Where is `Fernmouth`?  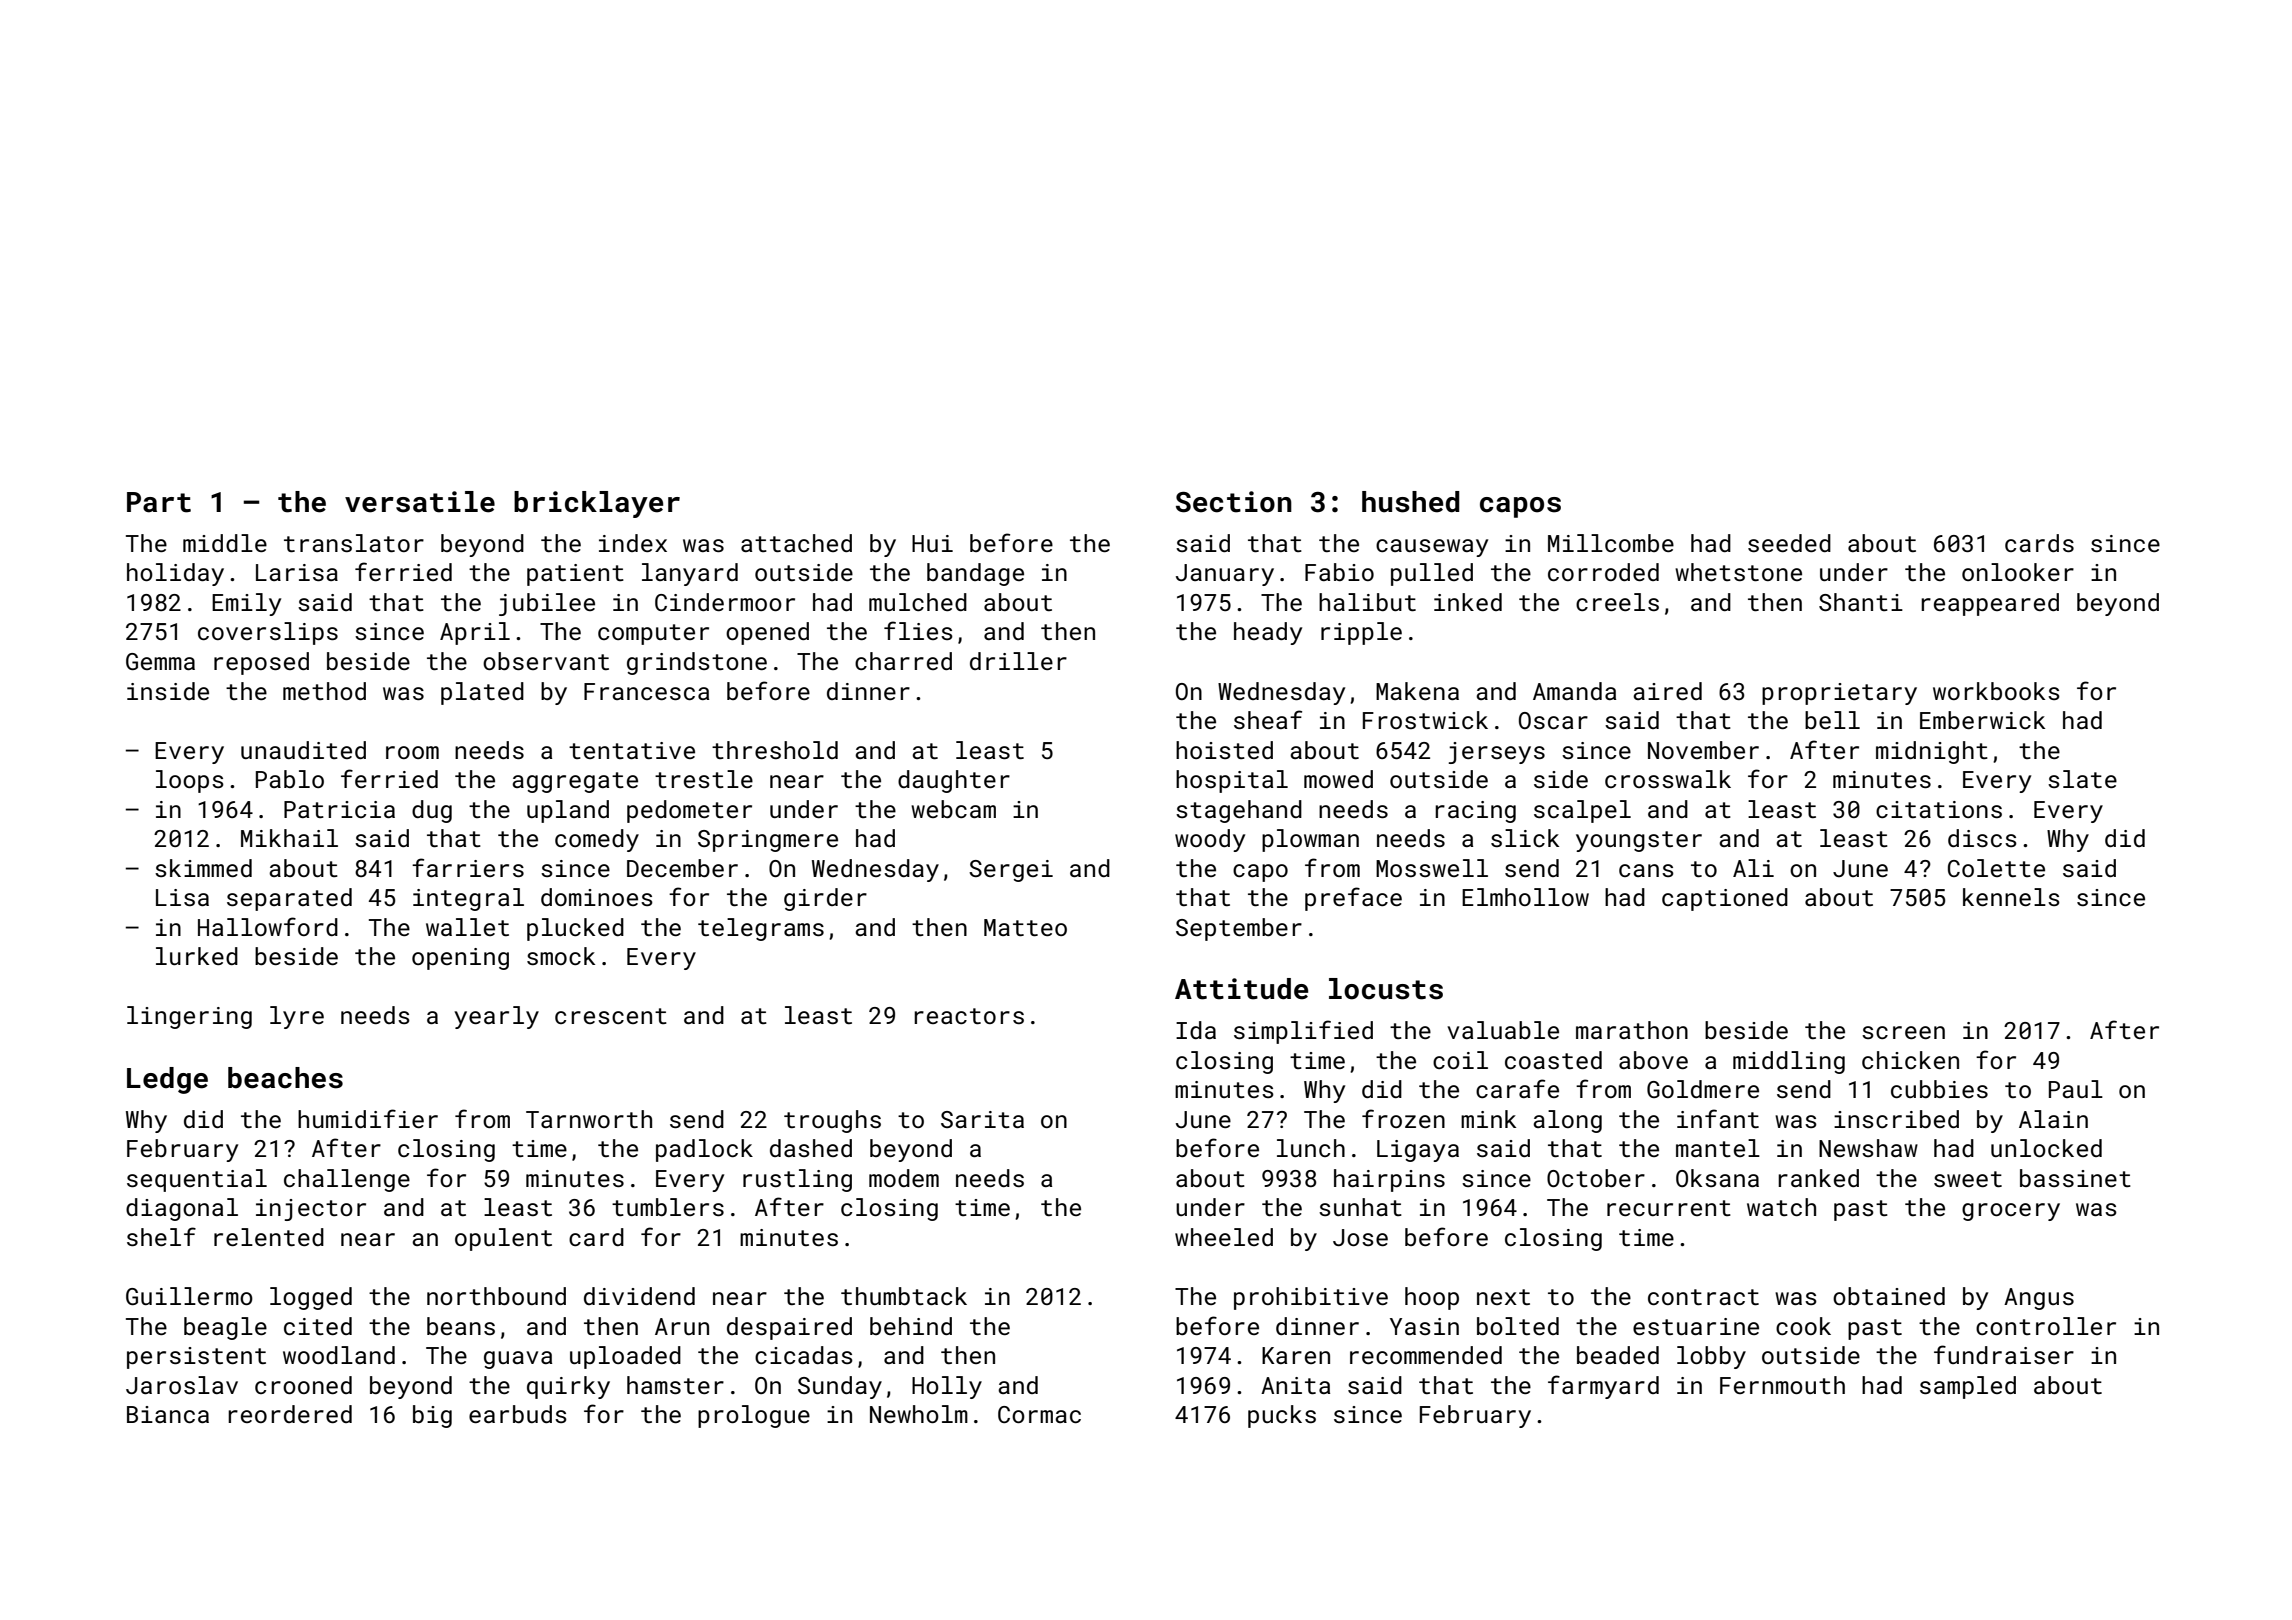 Fernmouth is located at coordinates (1782, 1385).
